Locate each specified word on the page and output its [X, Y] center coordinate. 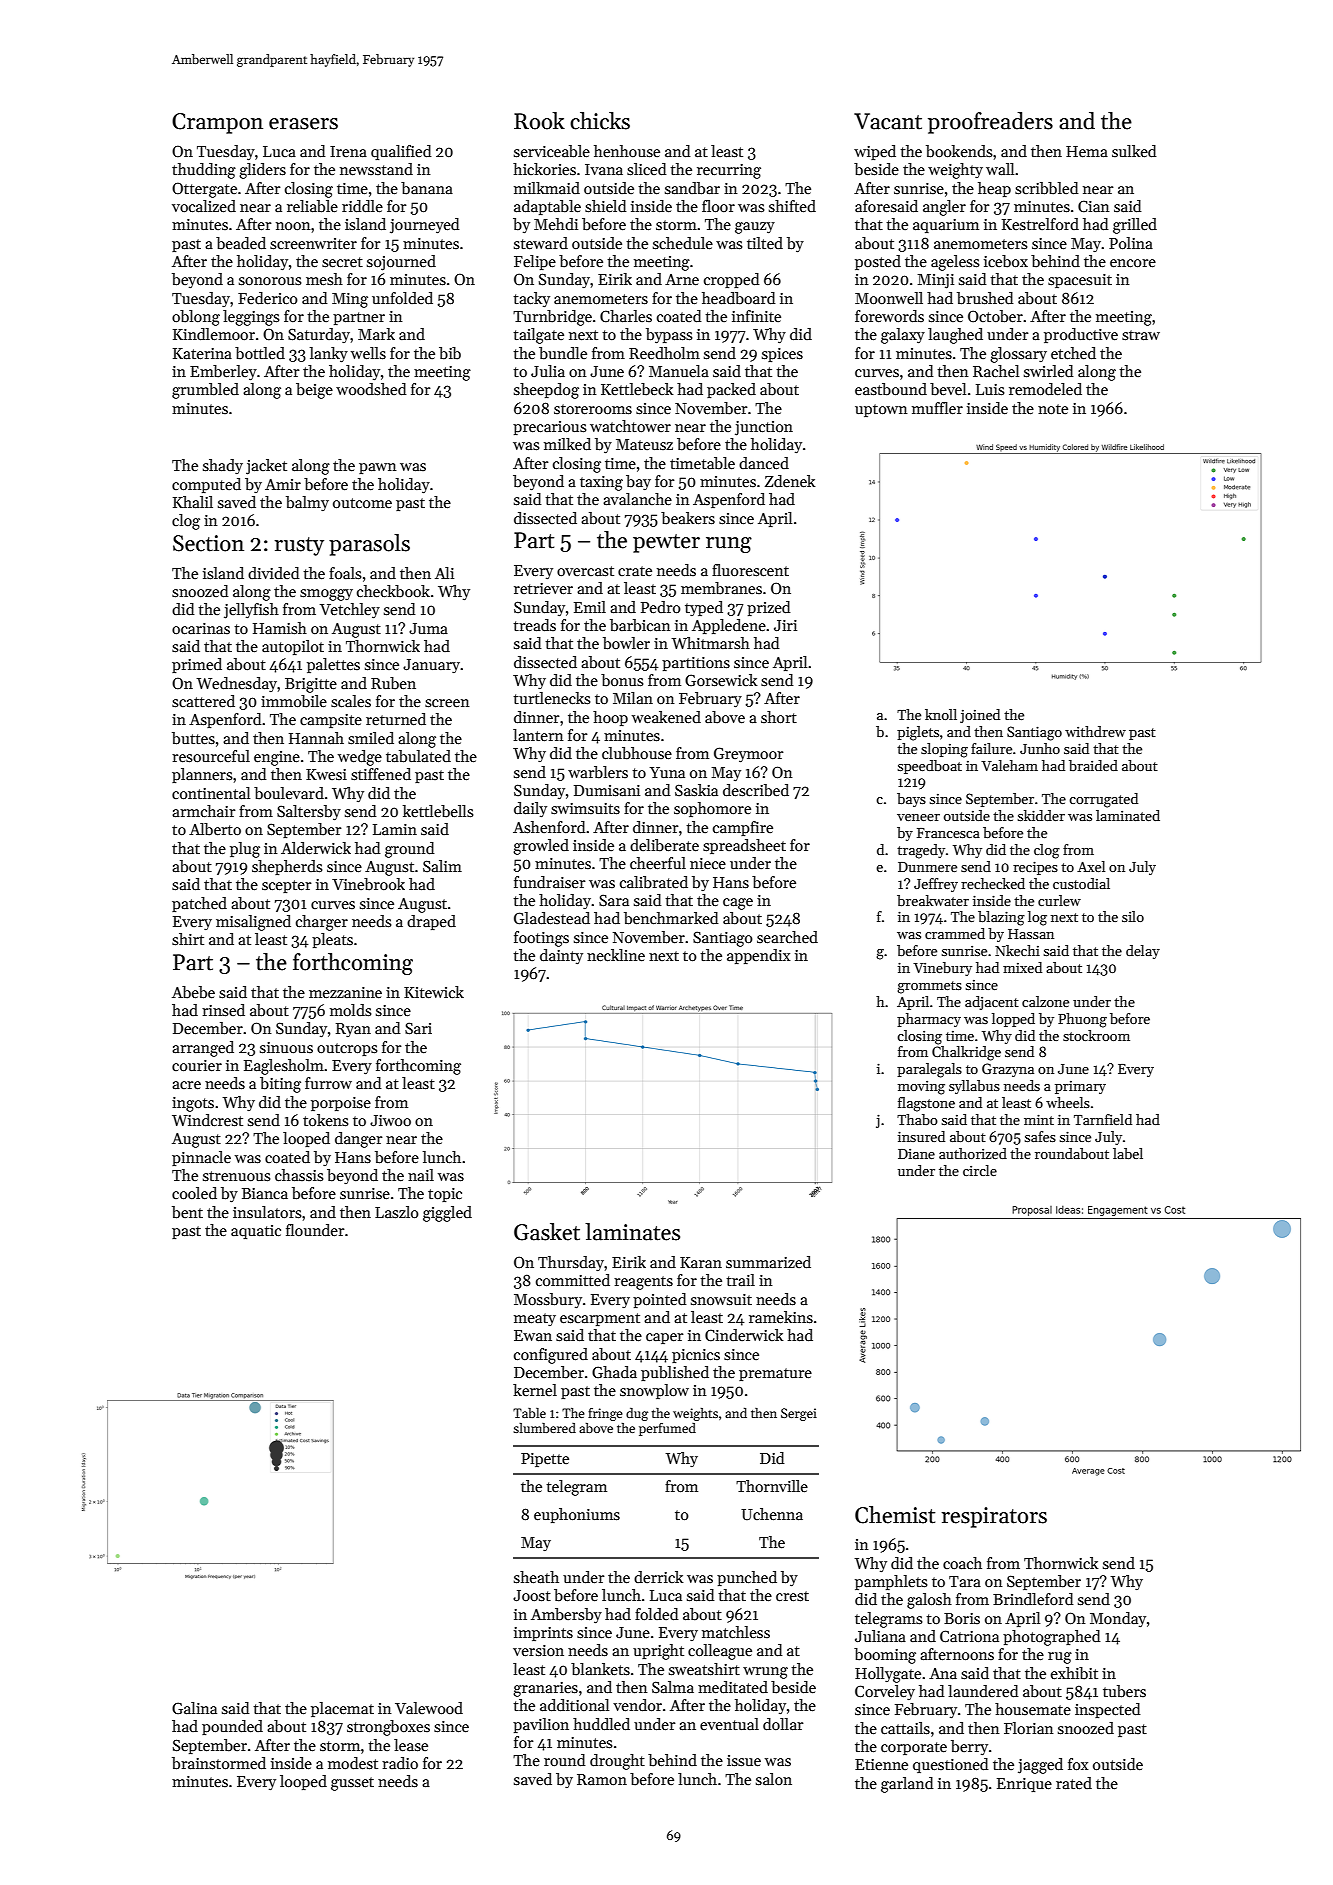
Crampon [217, 123]
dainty [561, 956]
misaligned [253, 923]
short [779, 717]
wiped [875, 152]
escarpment [600, 1319]
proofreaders [990, 123]
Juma [428, 628]
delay [1143, 952]
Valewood [429, 1708]
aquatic [256, 1232]
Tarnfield [1103, 1119]
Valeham [1009, 765]
